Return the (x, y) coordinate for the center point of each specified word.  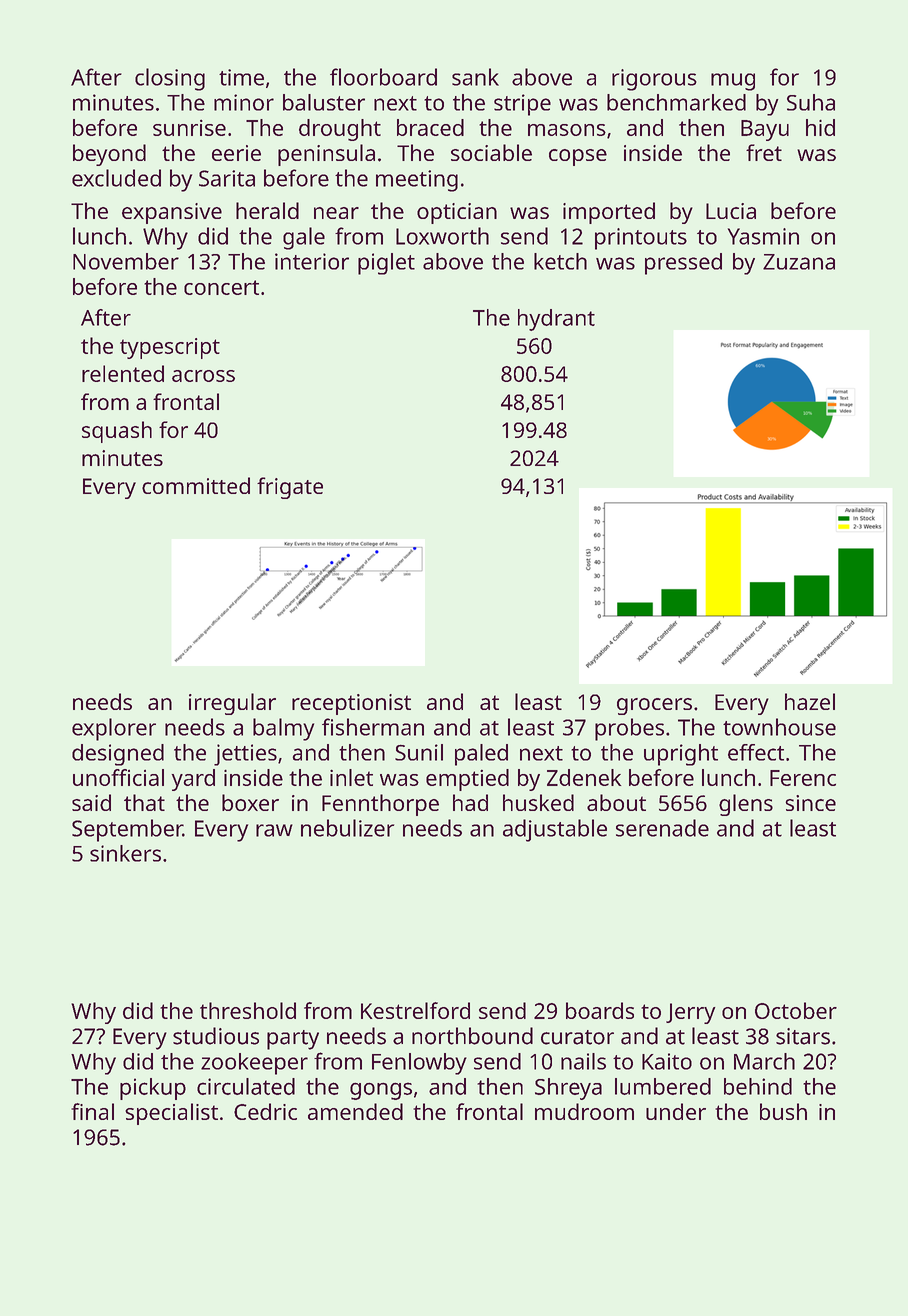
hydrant (556, 320)
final (92, 1111)
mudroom (584, 1111)
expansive (172, 213)
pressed (683, 264)
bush (783, 1111)
